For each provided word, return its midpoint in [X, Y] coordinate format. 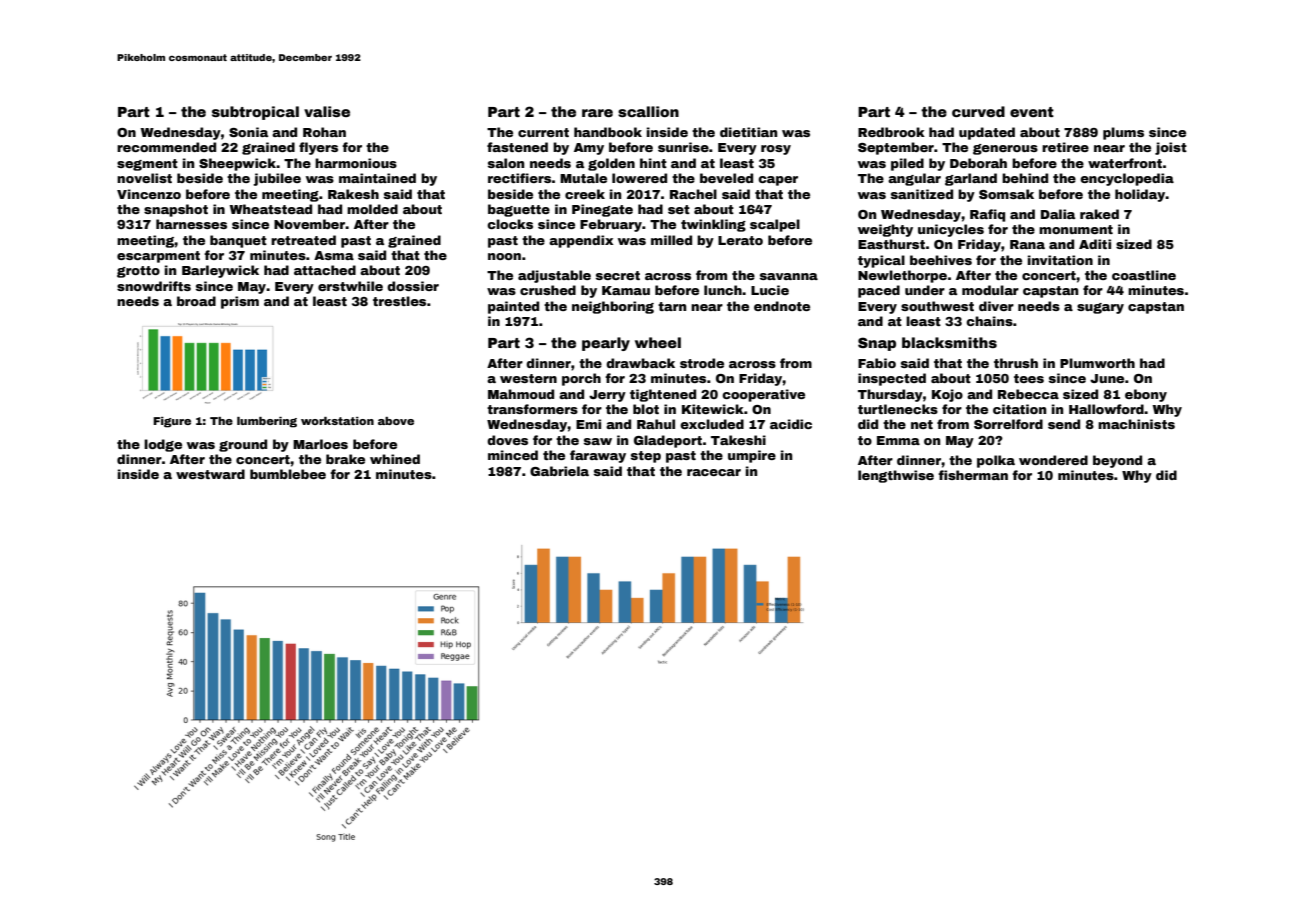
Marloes [320, 444]
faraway [598, 456]
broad [196, 301]
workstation [337, 421]
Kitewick [713, 409]
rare [597, 113]
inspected [892, 379]
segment [147, 165]
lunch [723, 290]
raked [1099, 214]
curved [978, 111]
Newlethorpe [902, 276]
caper [778, 181]
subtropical [255, 113]
